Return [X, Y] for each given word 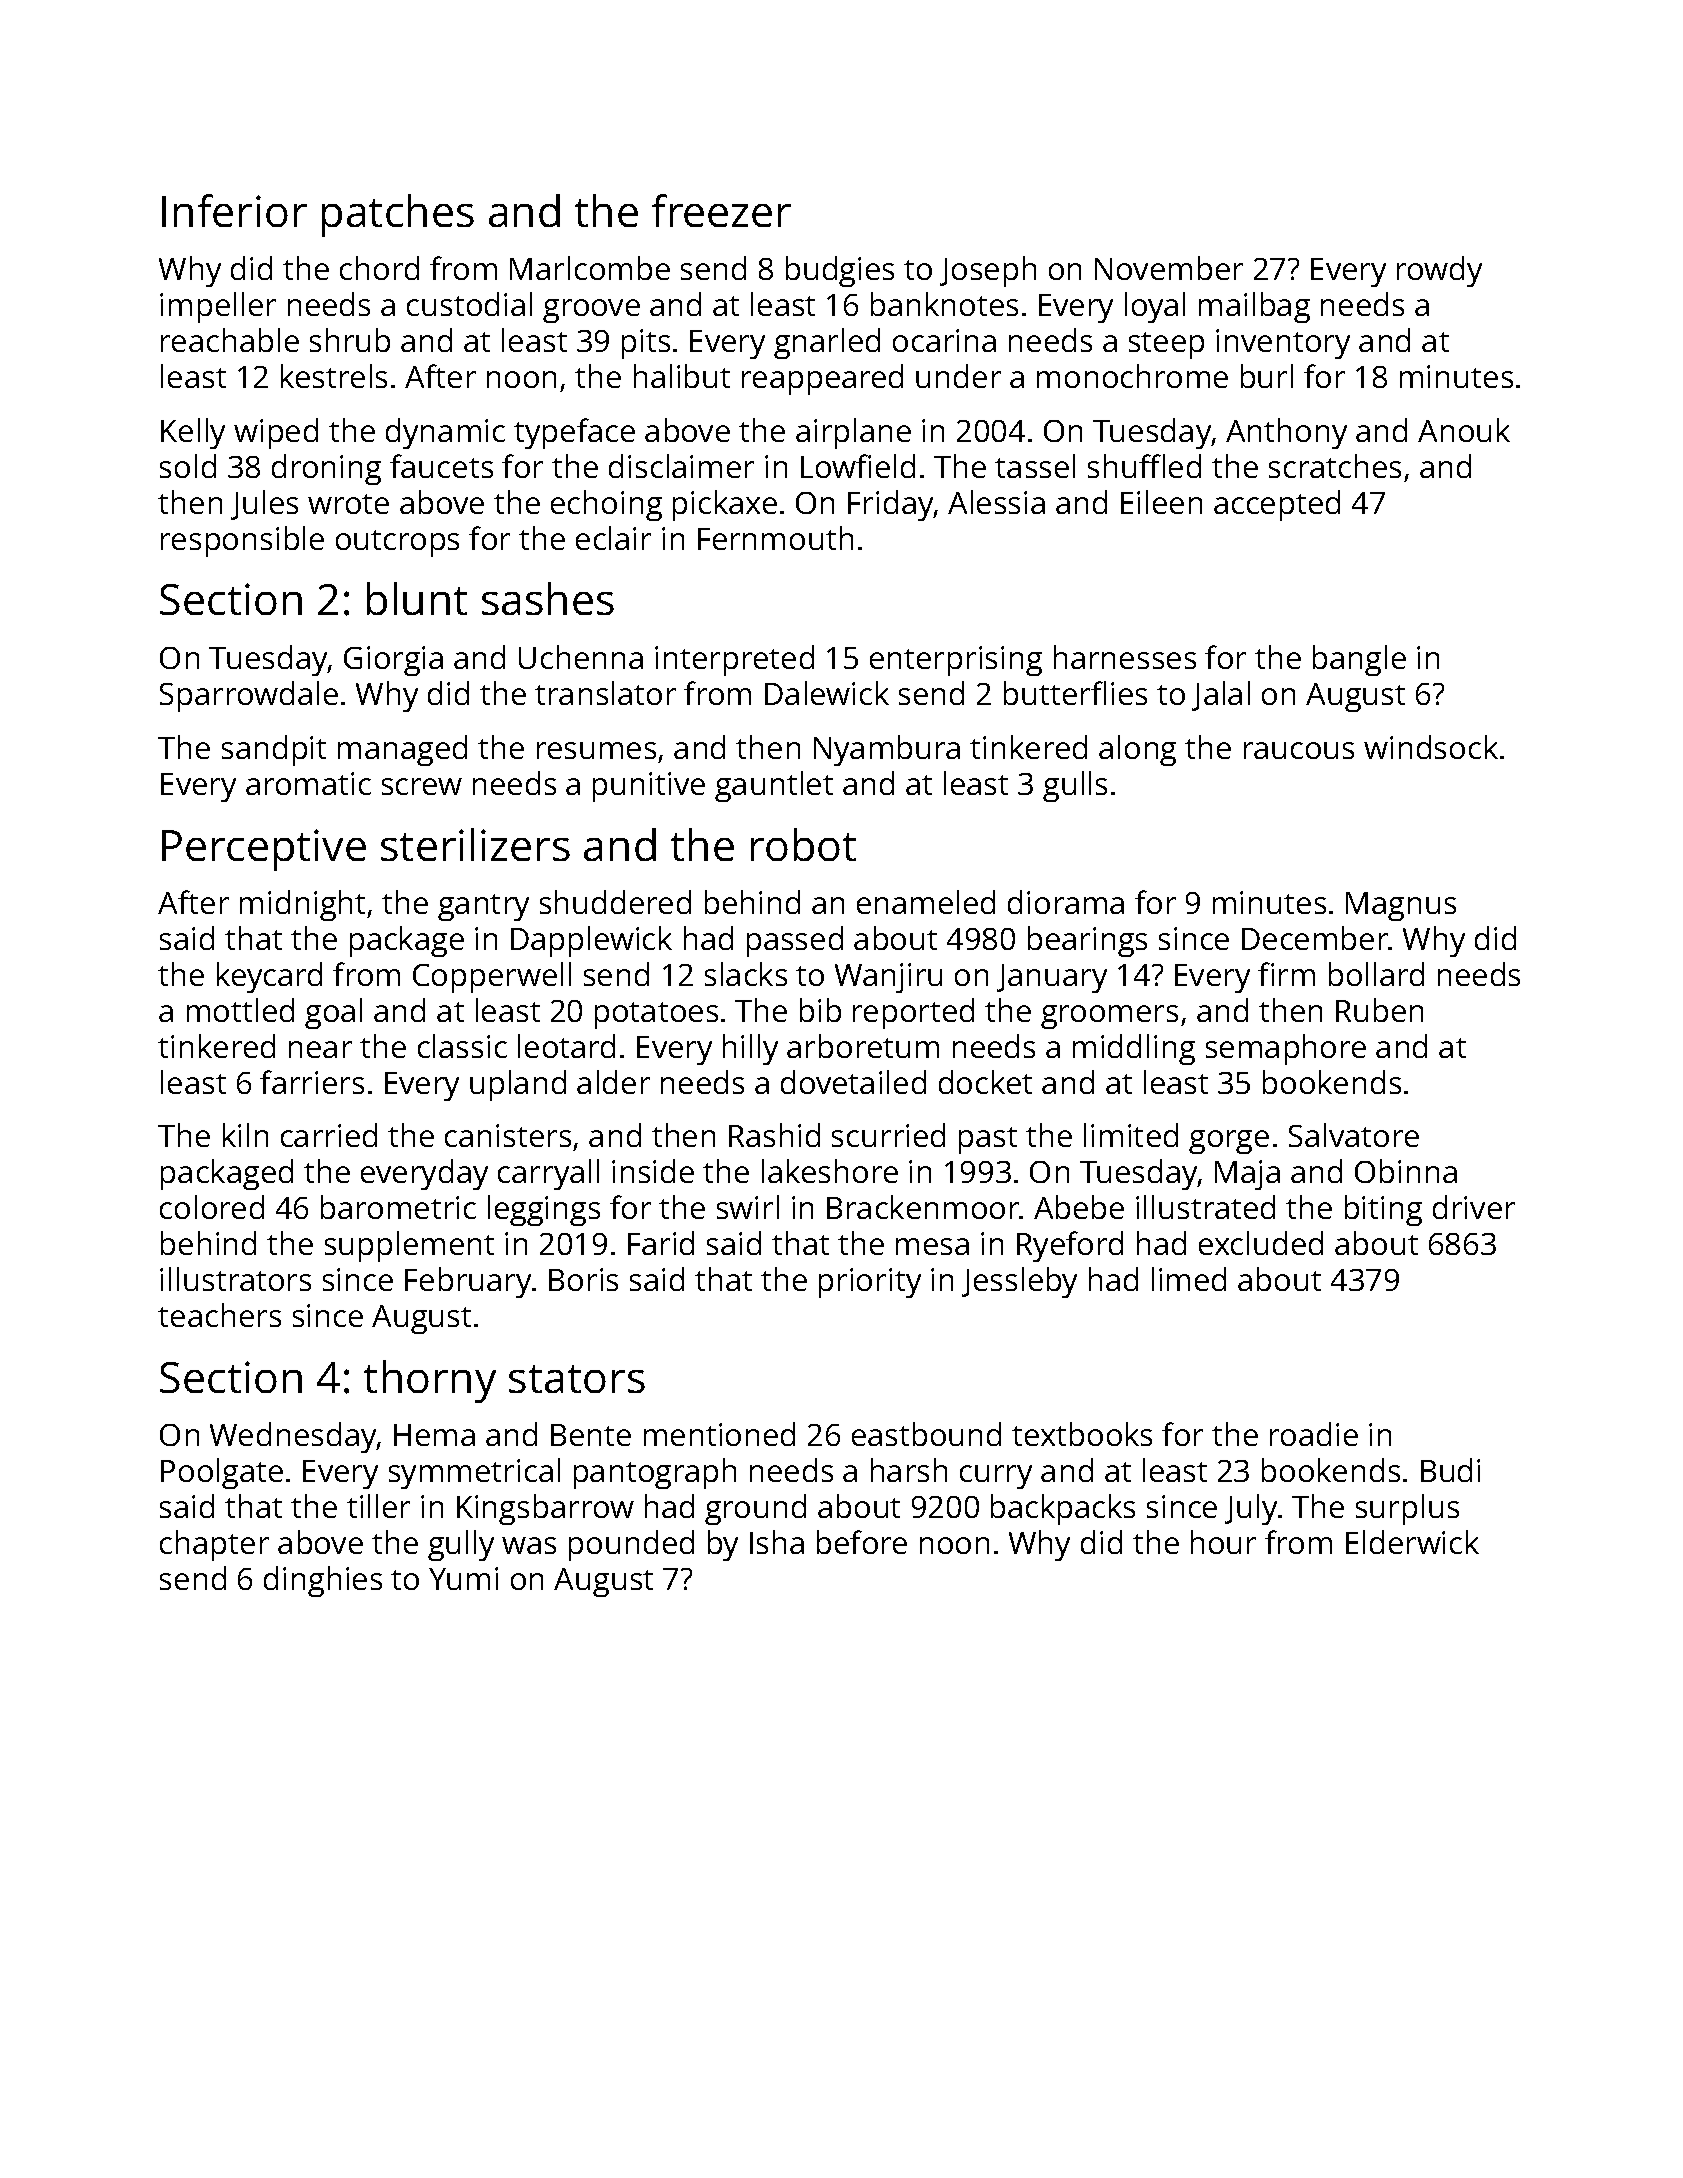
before [862, 1542]
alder [613, 1082]
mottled [240, 1010]
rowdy [1439, 271]
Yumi [463, 1578]
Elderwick [1412, 1542]
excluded [1261, 1243]
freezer [721, 210]
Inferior [234, 210]
